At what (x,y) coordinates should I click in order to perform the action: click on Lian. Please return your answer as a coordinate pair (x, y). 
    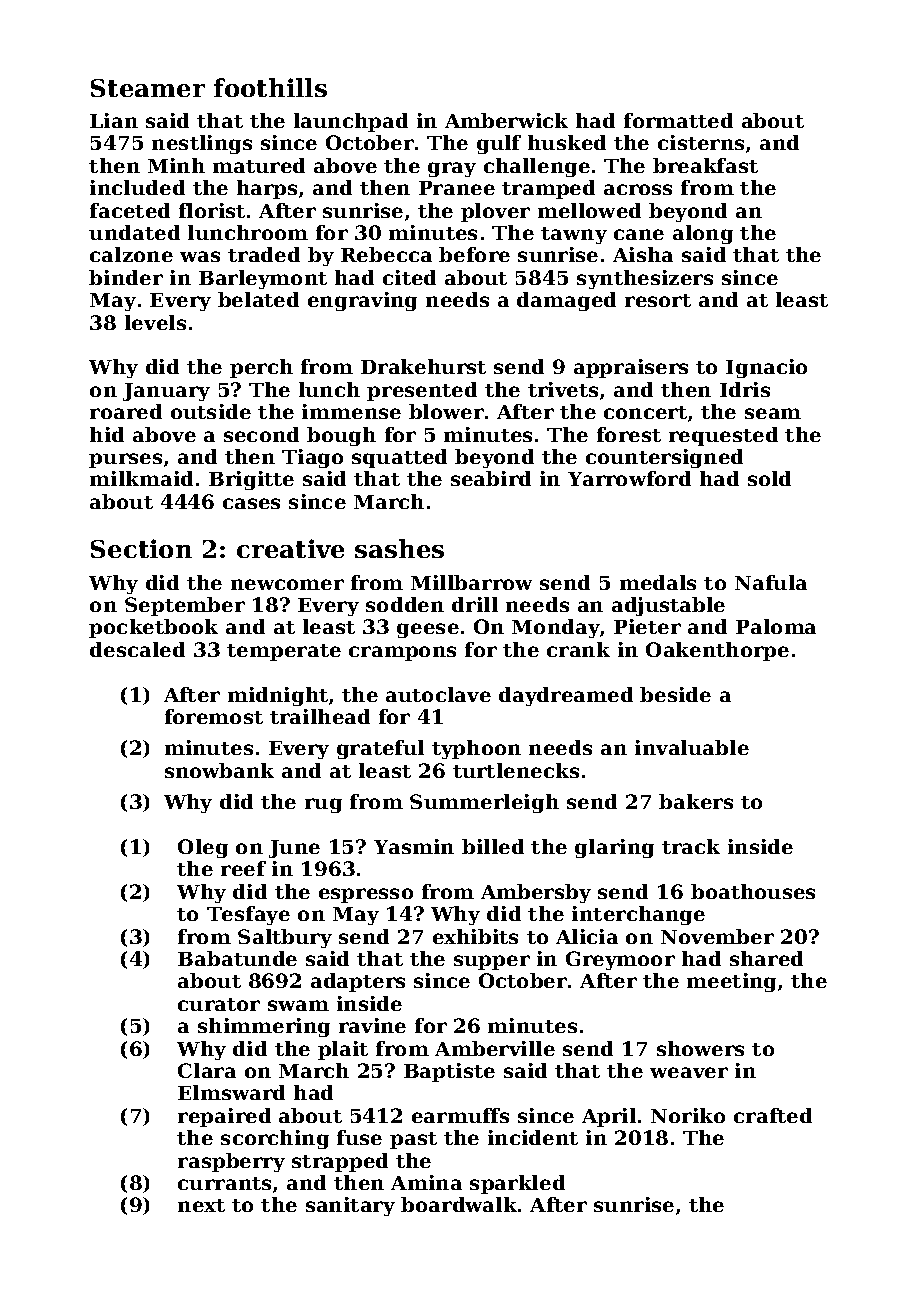
    Looking at the image, I should click on (114, 120).
